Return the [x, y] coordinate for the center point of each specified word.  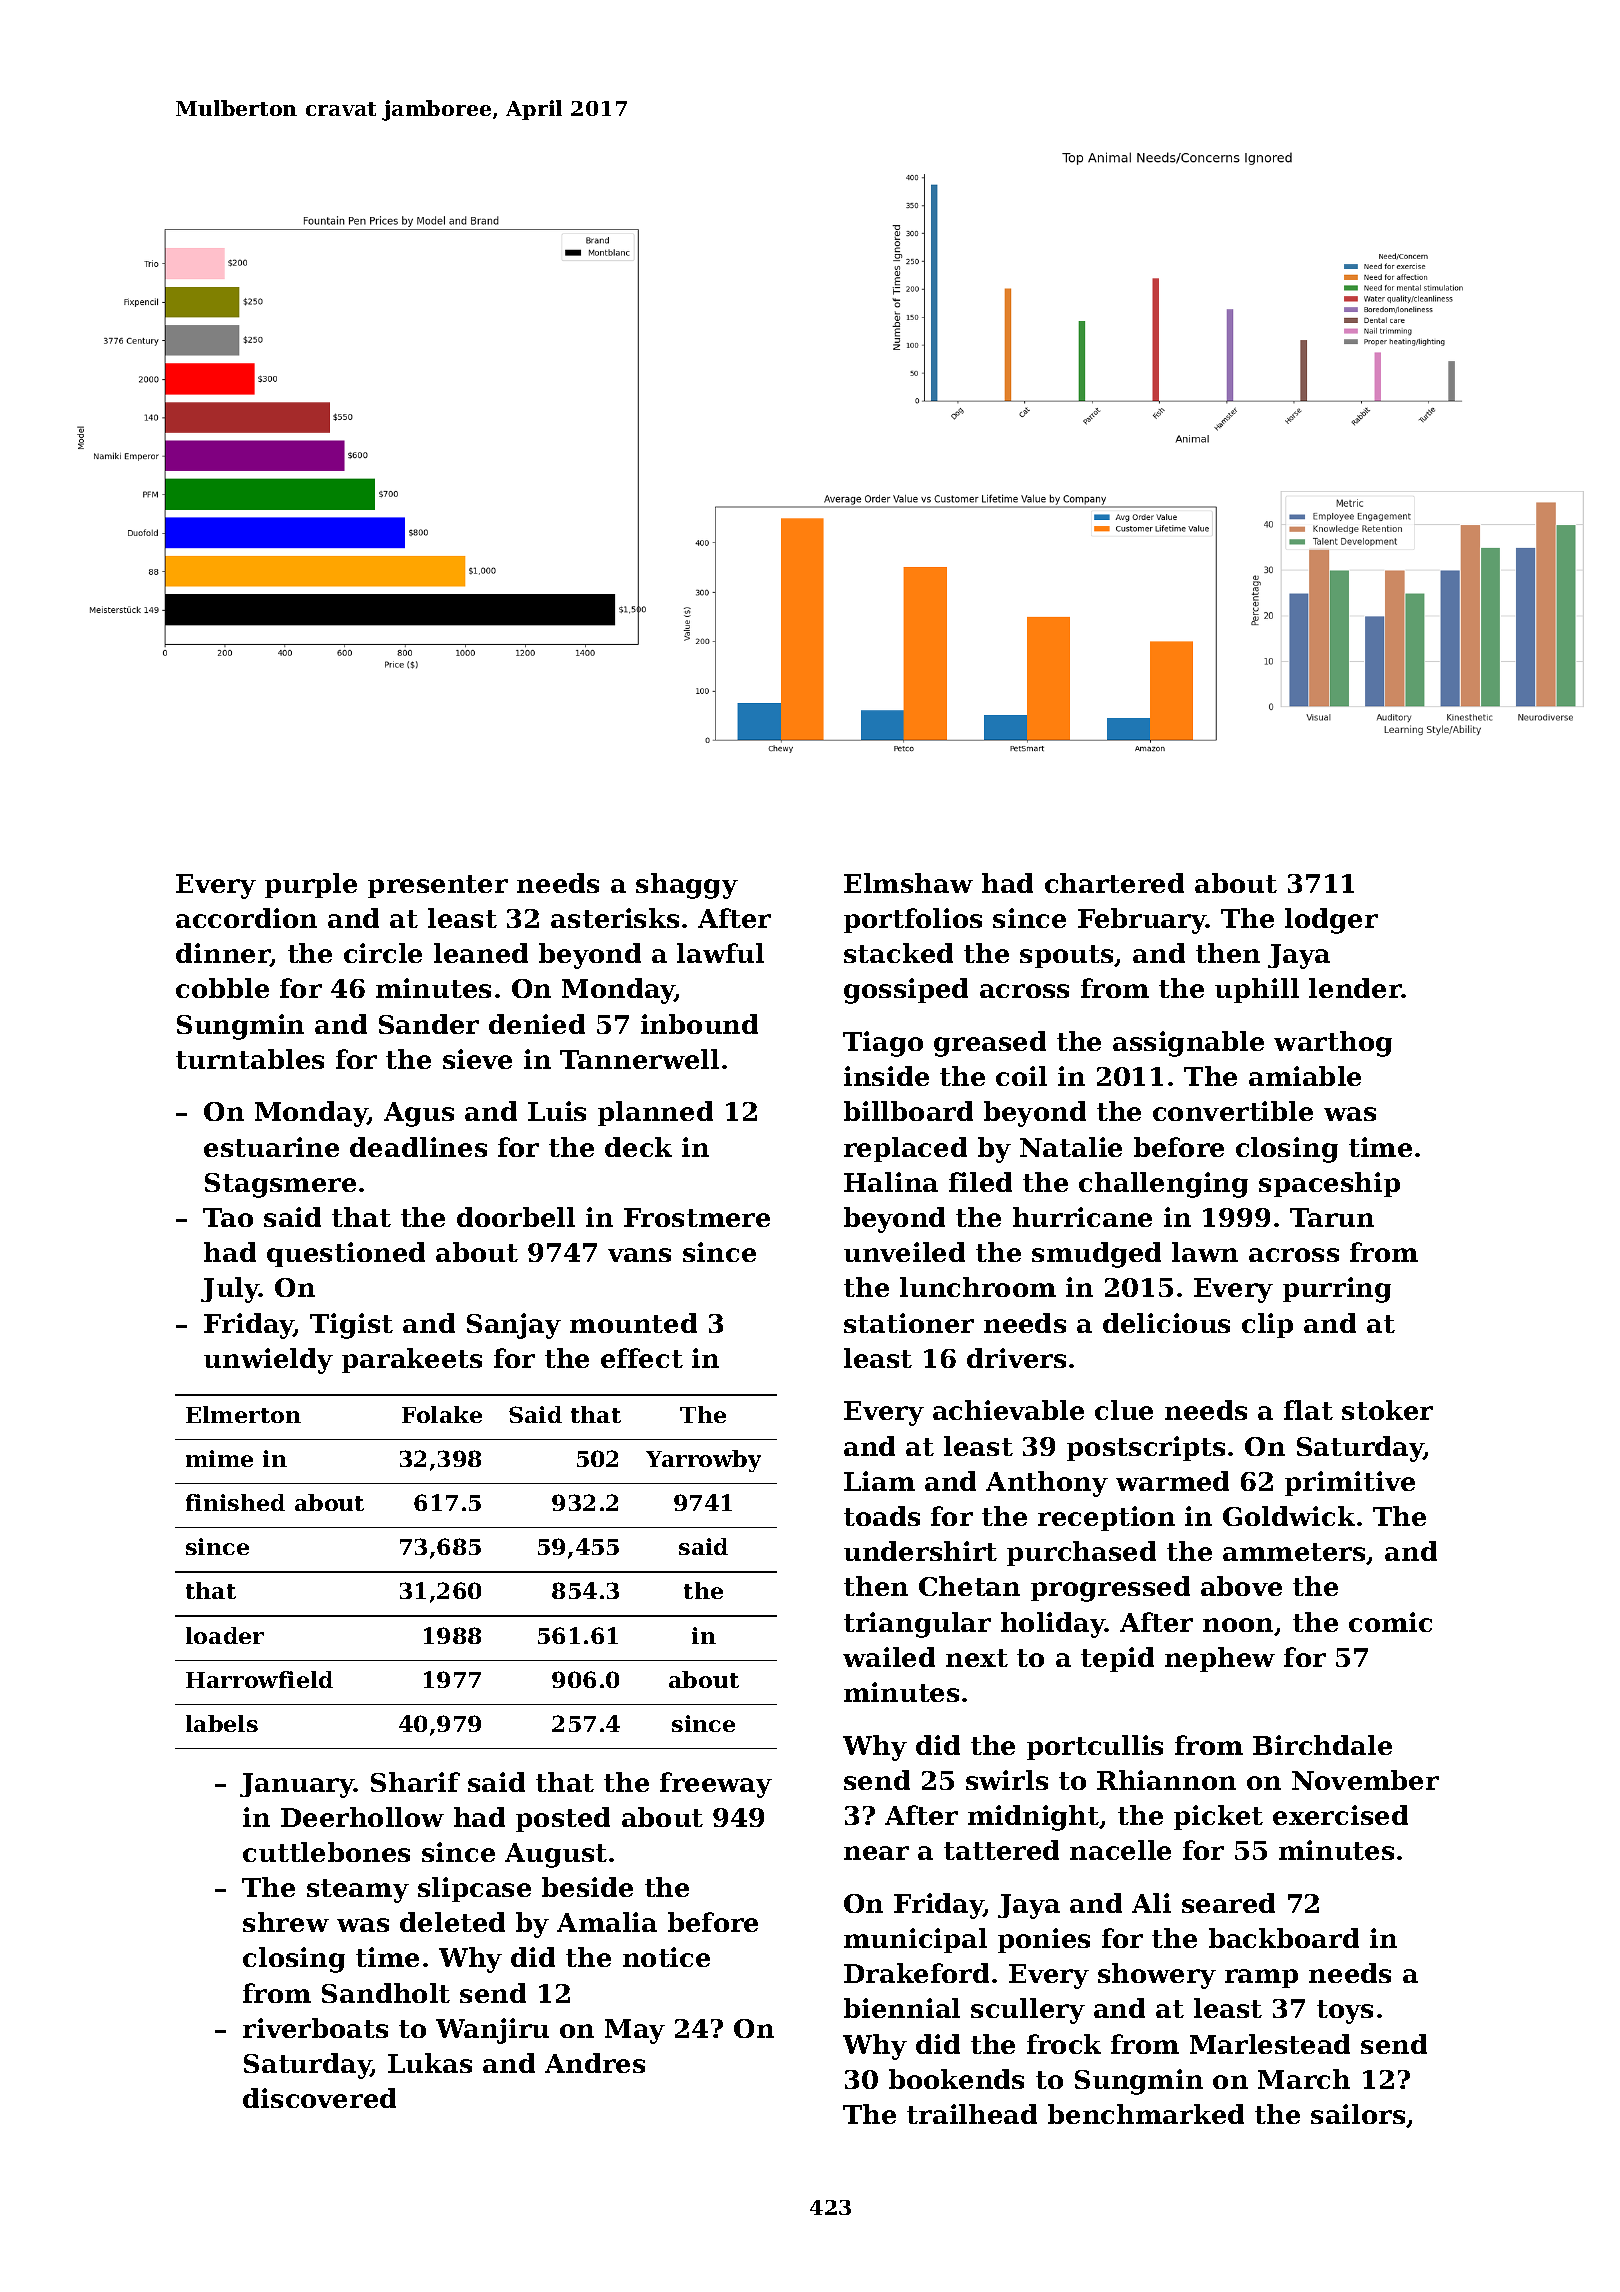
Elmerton [243, 1414]
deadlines [418, 1147]
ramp [1261, 1978]
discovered [319, 2098]
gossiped [906, 991]
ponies [1044, 1940]
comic [1390, 1622]
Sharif [415, 1782]
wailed [889, 1657]
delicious [1166, 1323]
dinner [223, 954]
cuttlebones [326, 1852]
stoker [1387, 1410]
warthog [1333, 1044]
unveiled [904, 1252]
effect [642, 1358]
